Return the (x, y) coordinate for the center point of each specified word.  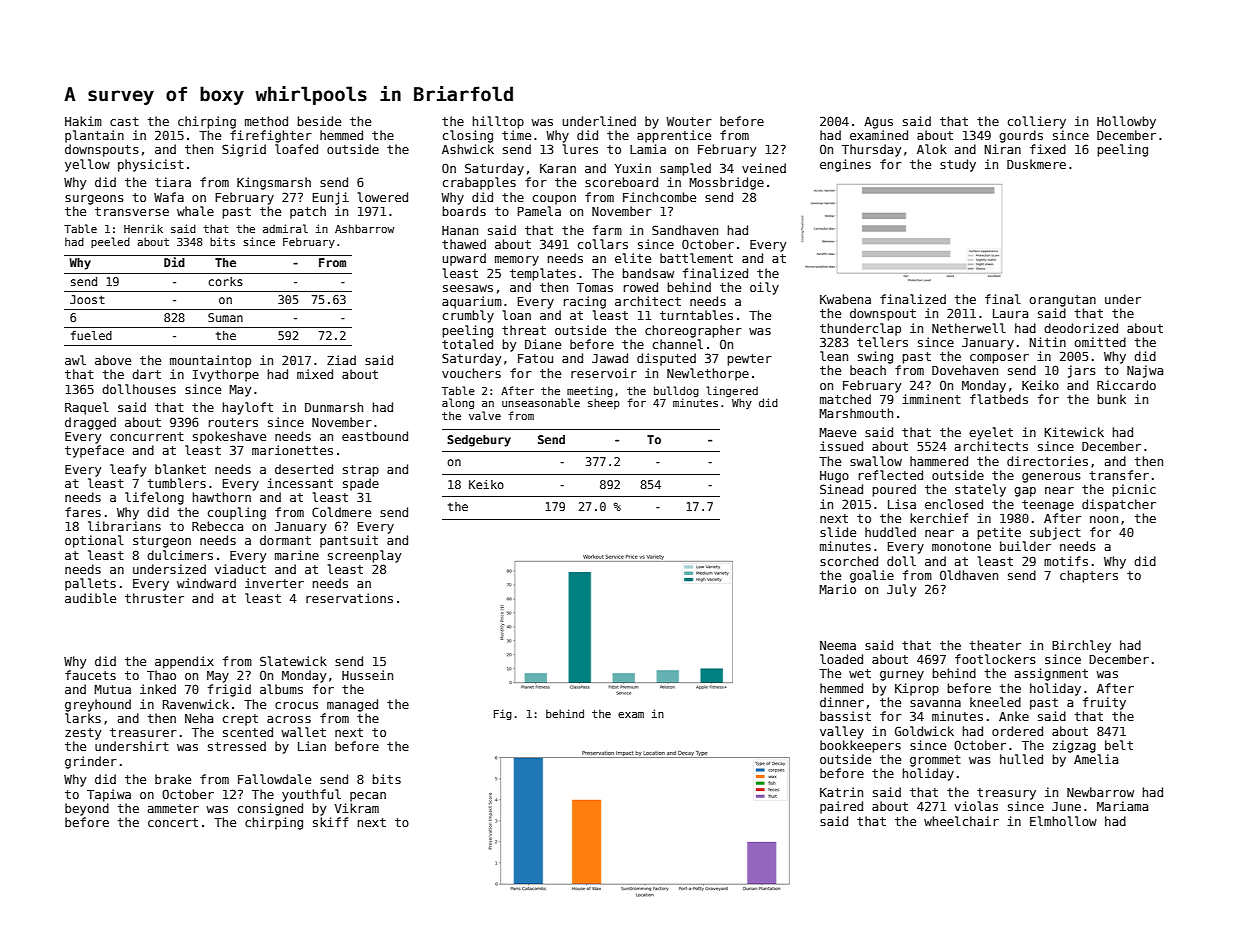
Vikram (357, 808)
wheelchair (961, 821)
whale (195, 211)
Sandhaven (685, 230)
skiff (330, 822)
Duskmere (1036, 164)
